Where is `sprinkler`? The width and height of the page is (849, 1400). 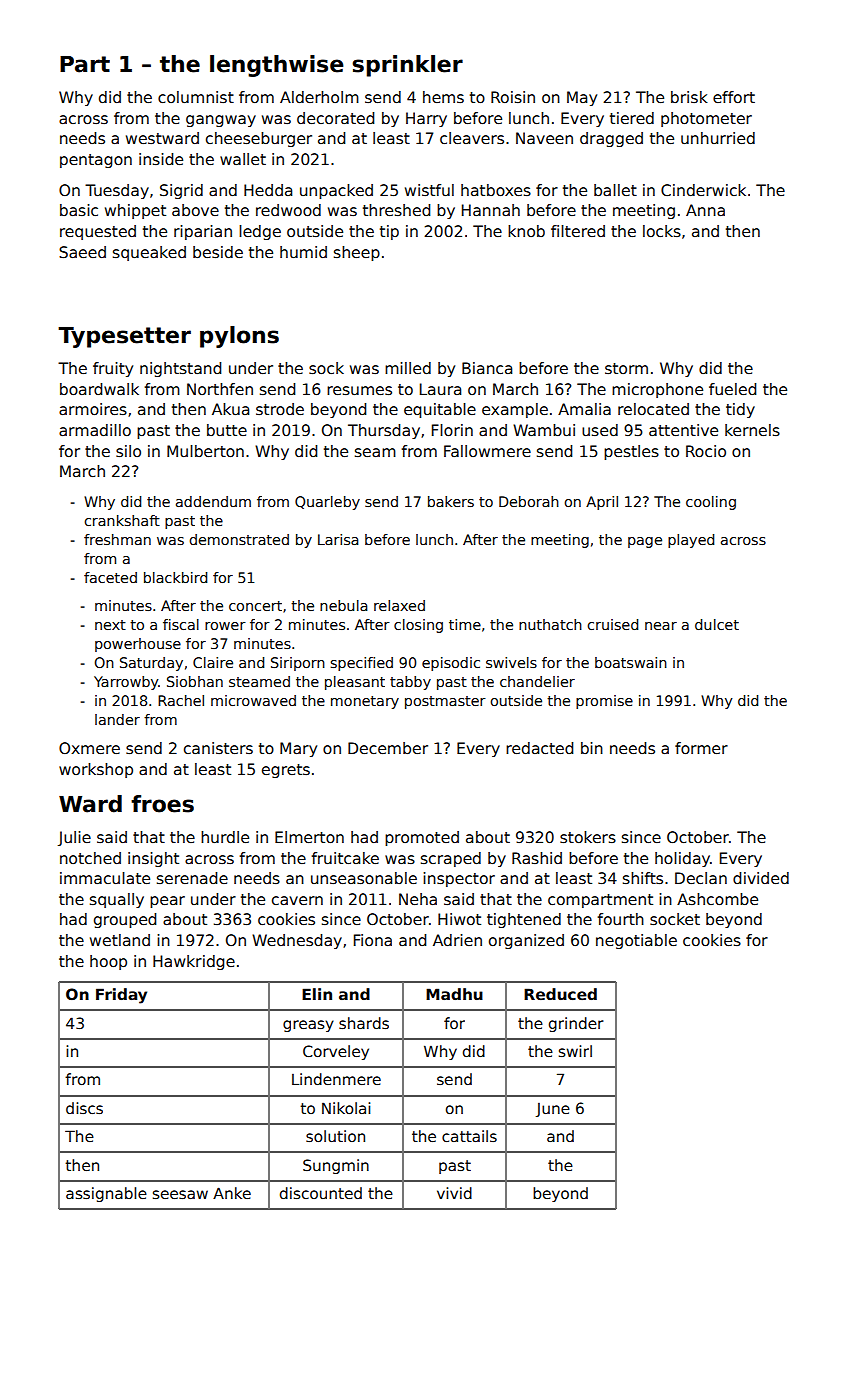
sprinkler is located at coordinates (407, 66).
